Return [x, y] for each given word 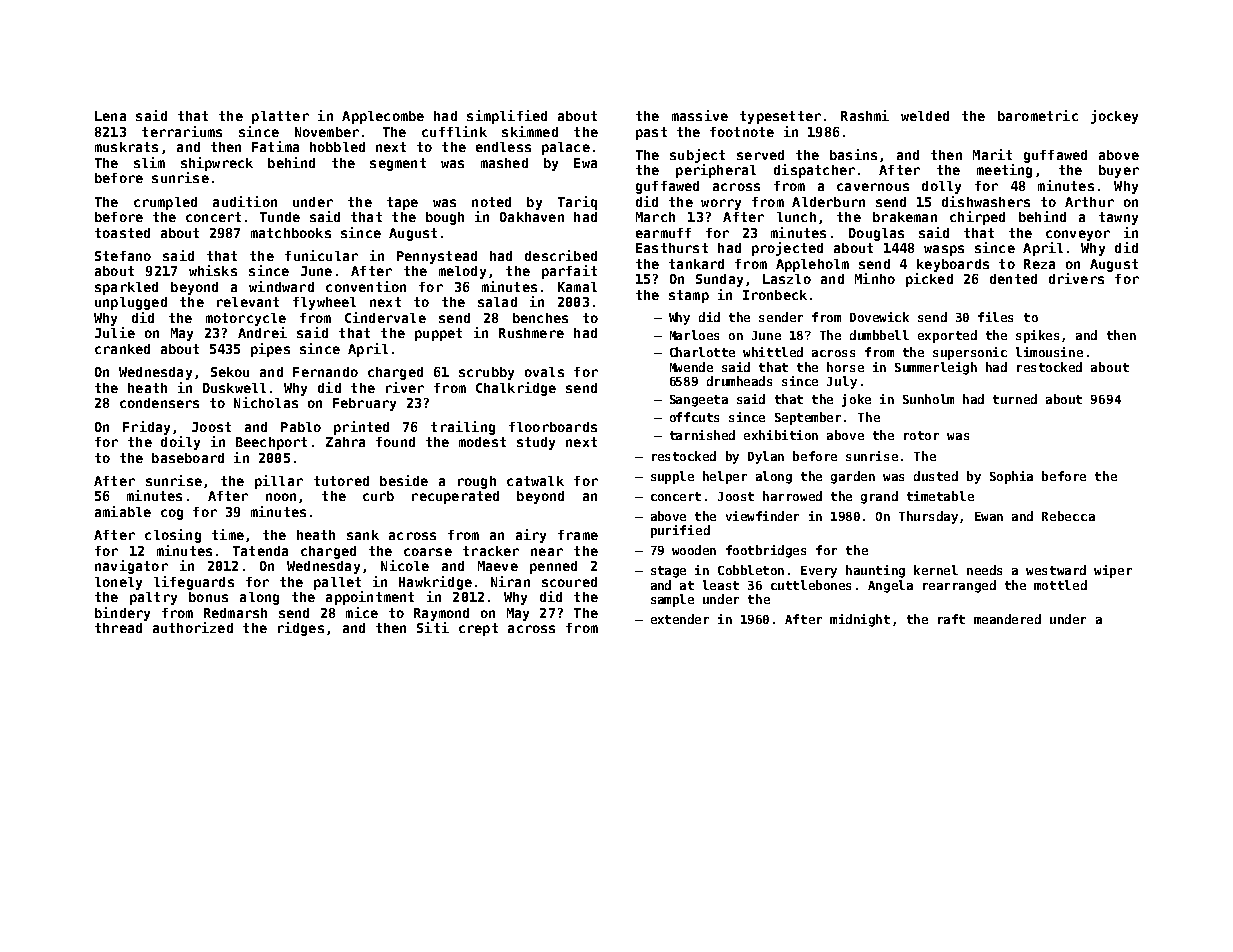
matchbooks [291, 233]
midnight [860, 620]
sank [363, 535]
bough [445, 218]
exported [947, 336]
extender [680, 619]
